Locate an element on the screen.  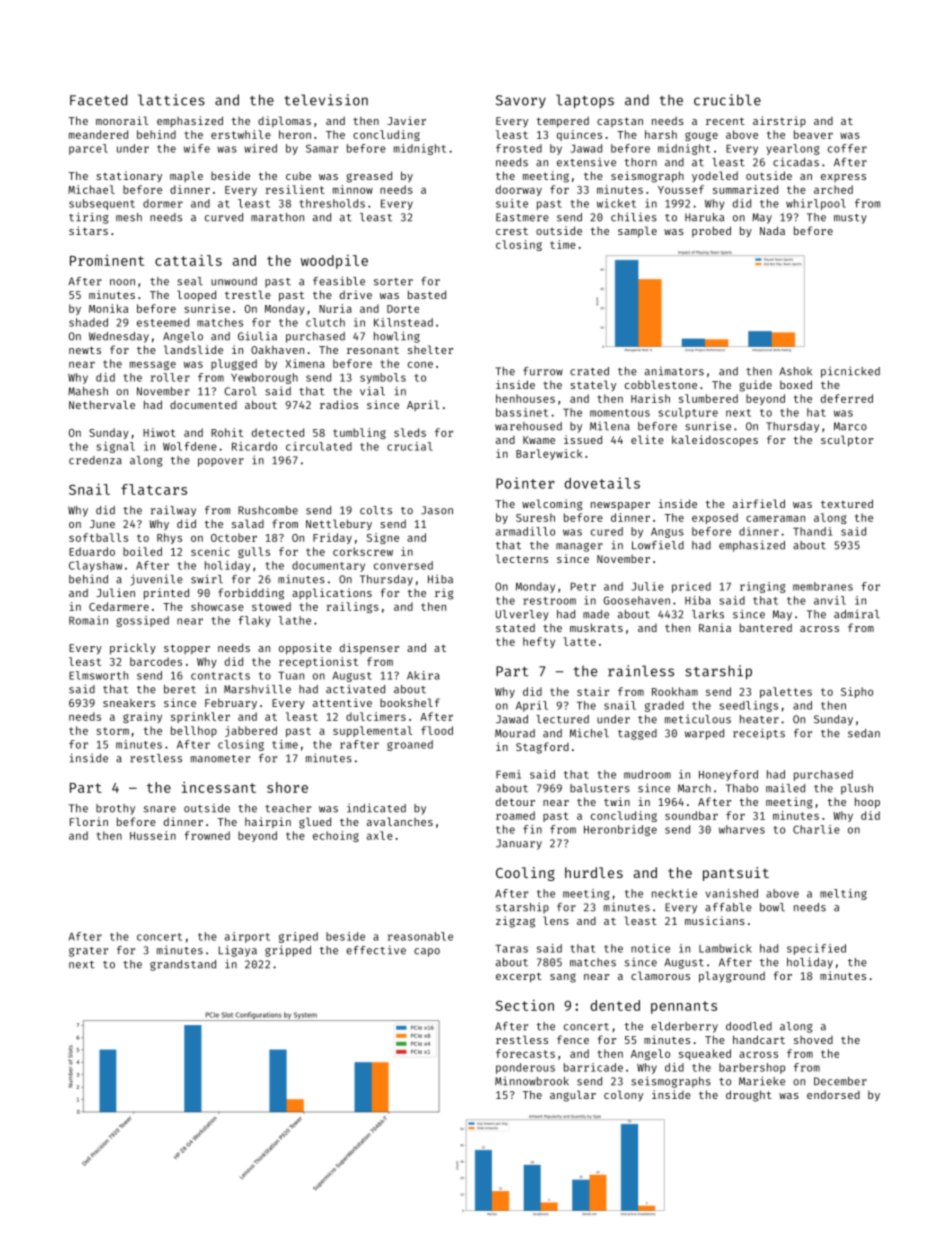
greased is located at coordinates (369, 177).
